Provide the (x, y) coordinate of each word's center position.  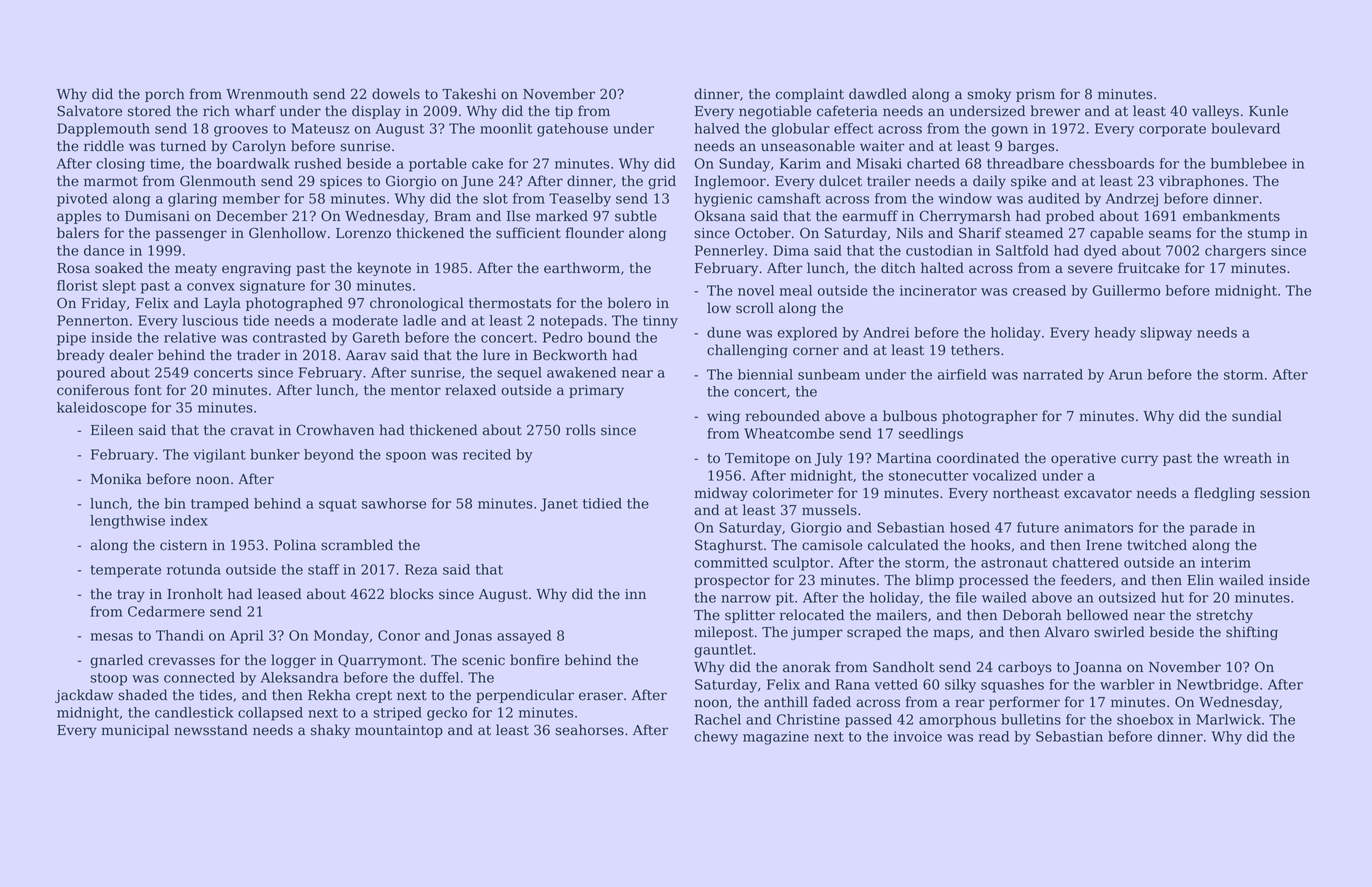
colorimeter (793, 493)
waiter (882, 146)
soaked (119, 268)
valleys (1215, 112)
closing (120, 165)
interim (1226, 562)
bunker (275, 454)
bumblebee (1249, 163)
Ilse (518, 216)
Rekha (329, 695)
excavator (1098, 493)
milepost (724, 633)
